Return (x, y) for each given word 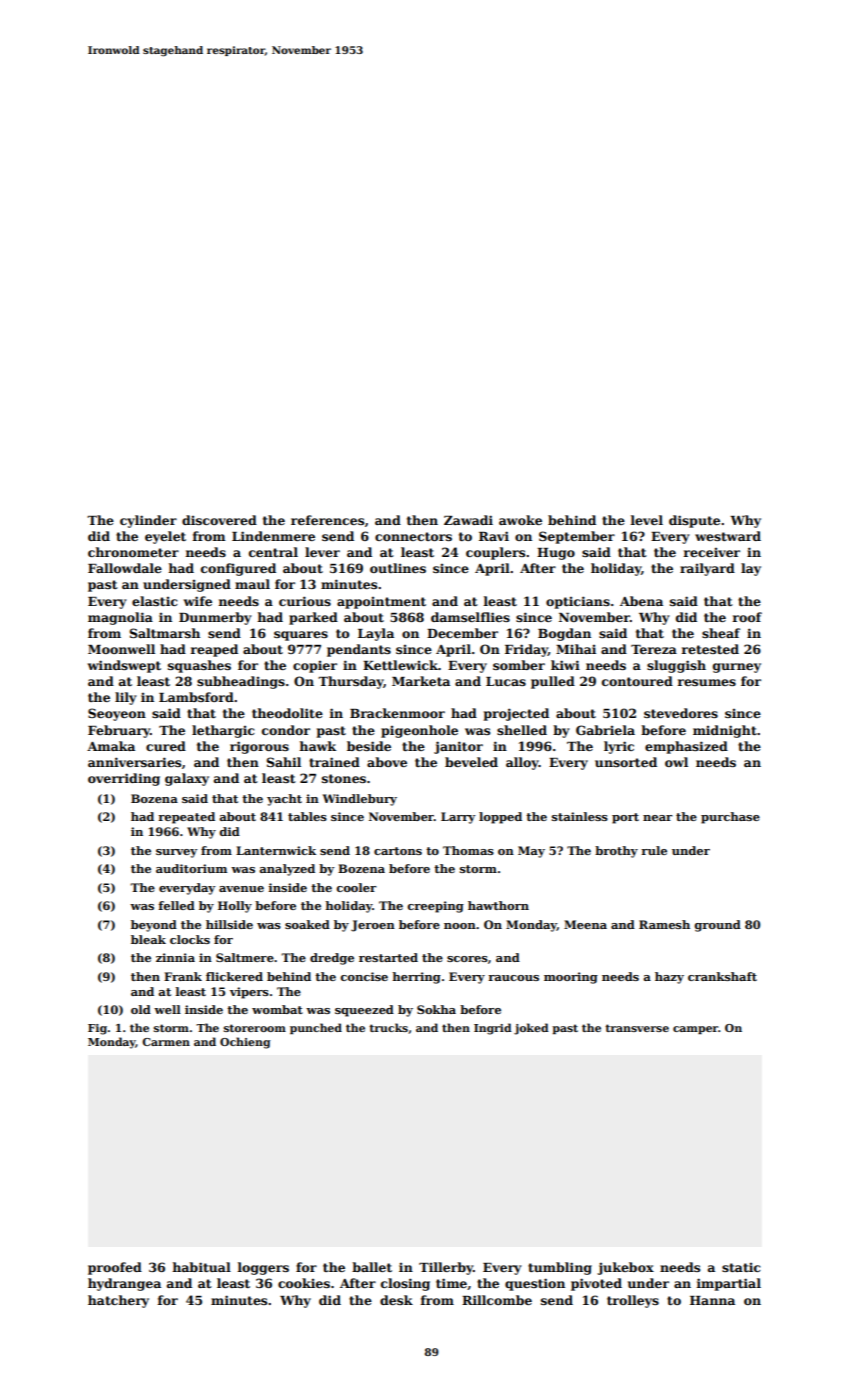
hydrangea (124, 1284)
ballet (372, 1267)
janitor (458, 747)
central (273, 552)
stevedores (681, 713)
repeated (186, 818)
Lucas (506, 681)
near (658, 818)
